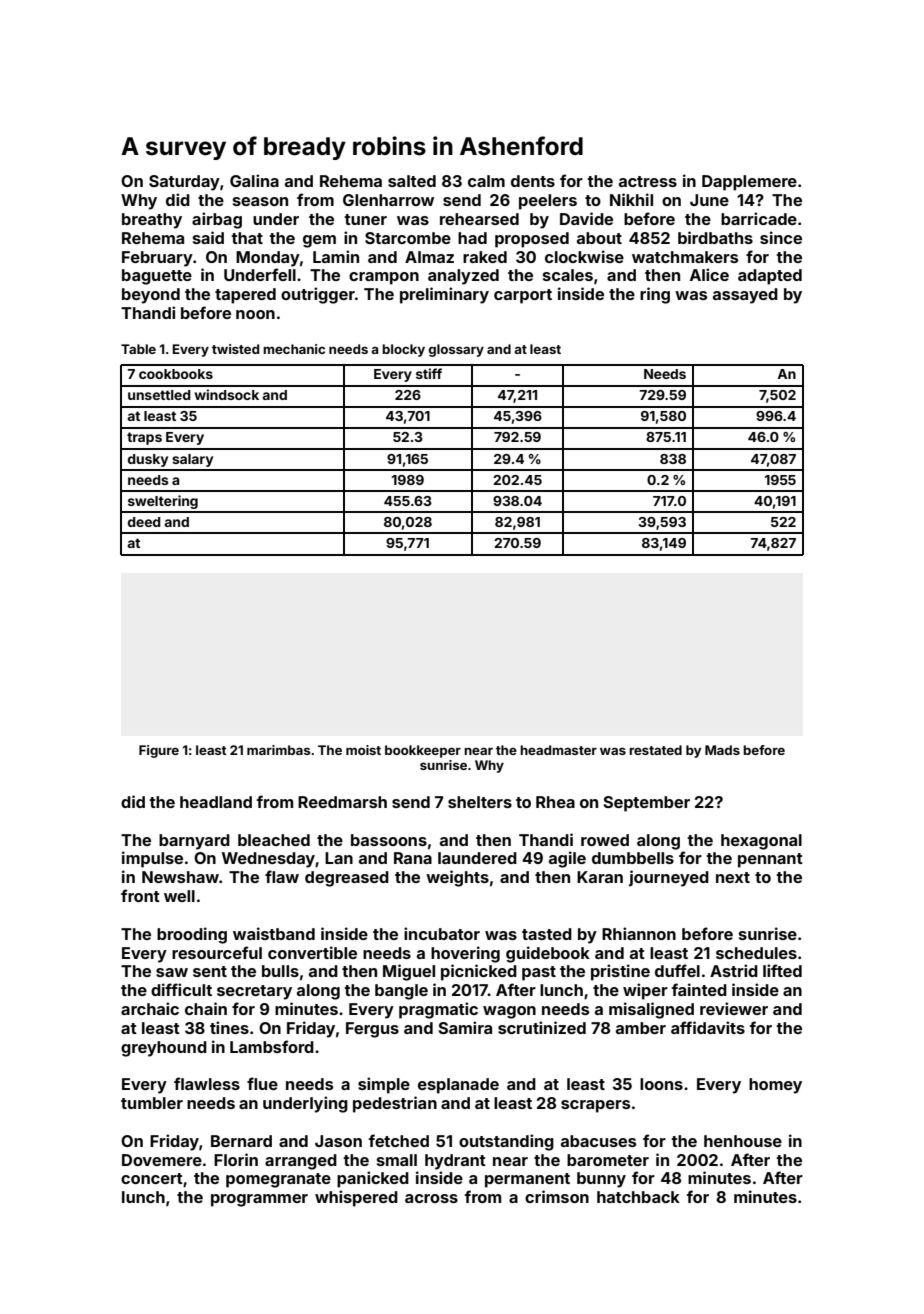 This screenshot has width=924, height=1314. Describe the element at coordinates (555, 802) in the screenshot. I see `Rhea` at that location.
